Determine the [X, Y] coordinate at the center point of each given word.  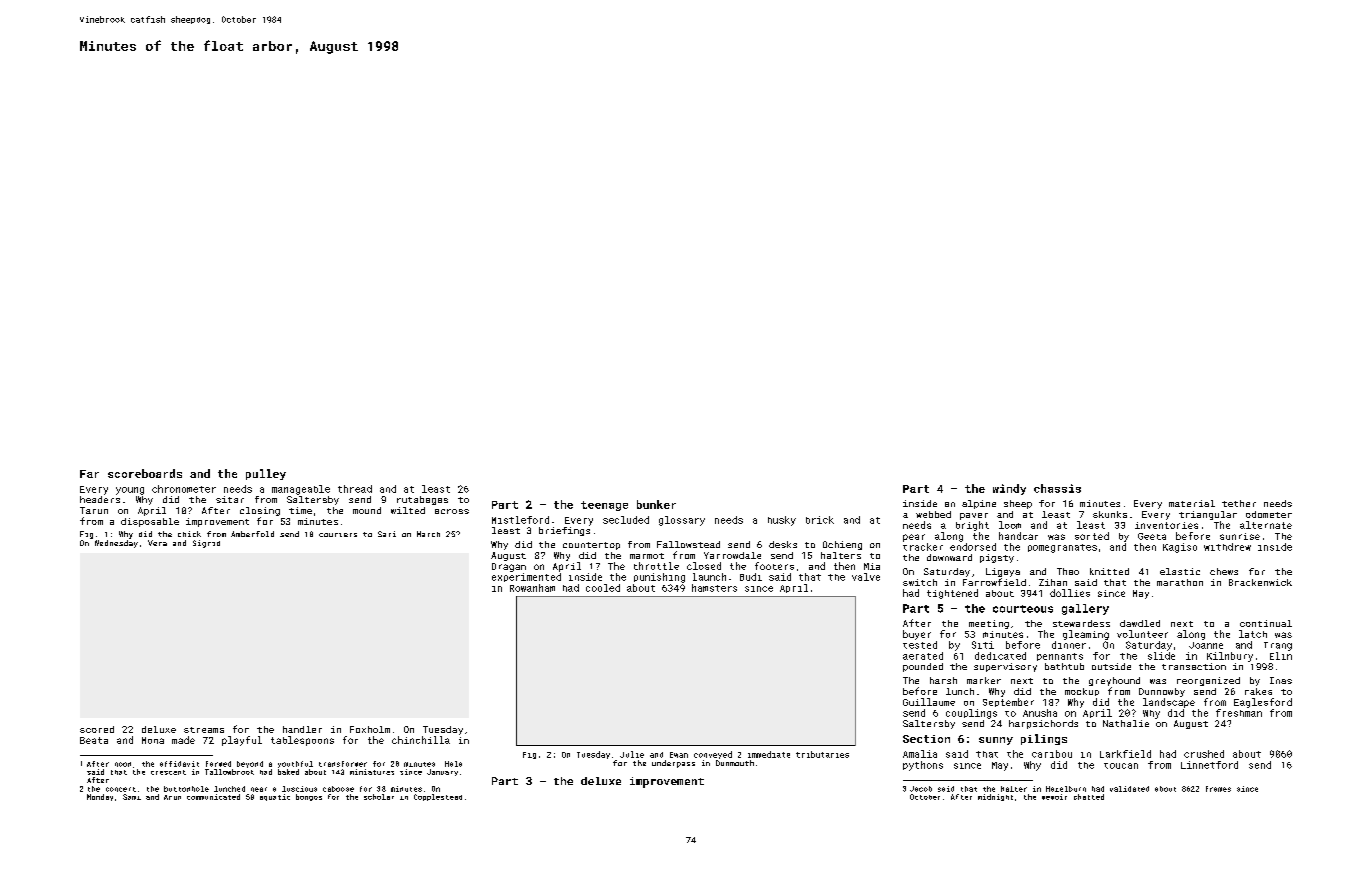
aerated [923, 656]
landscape [1169, 703]
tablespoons [302, 741]
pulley [266, 474]
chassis [1057, 488]
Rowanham [532, 588]
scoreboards [145, 473]
